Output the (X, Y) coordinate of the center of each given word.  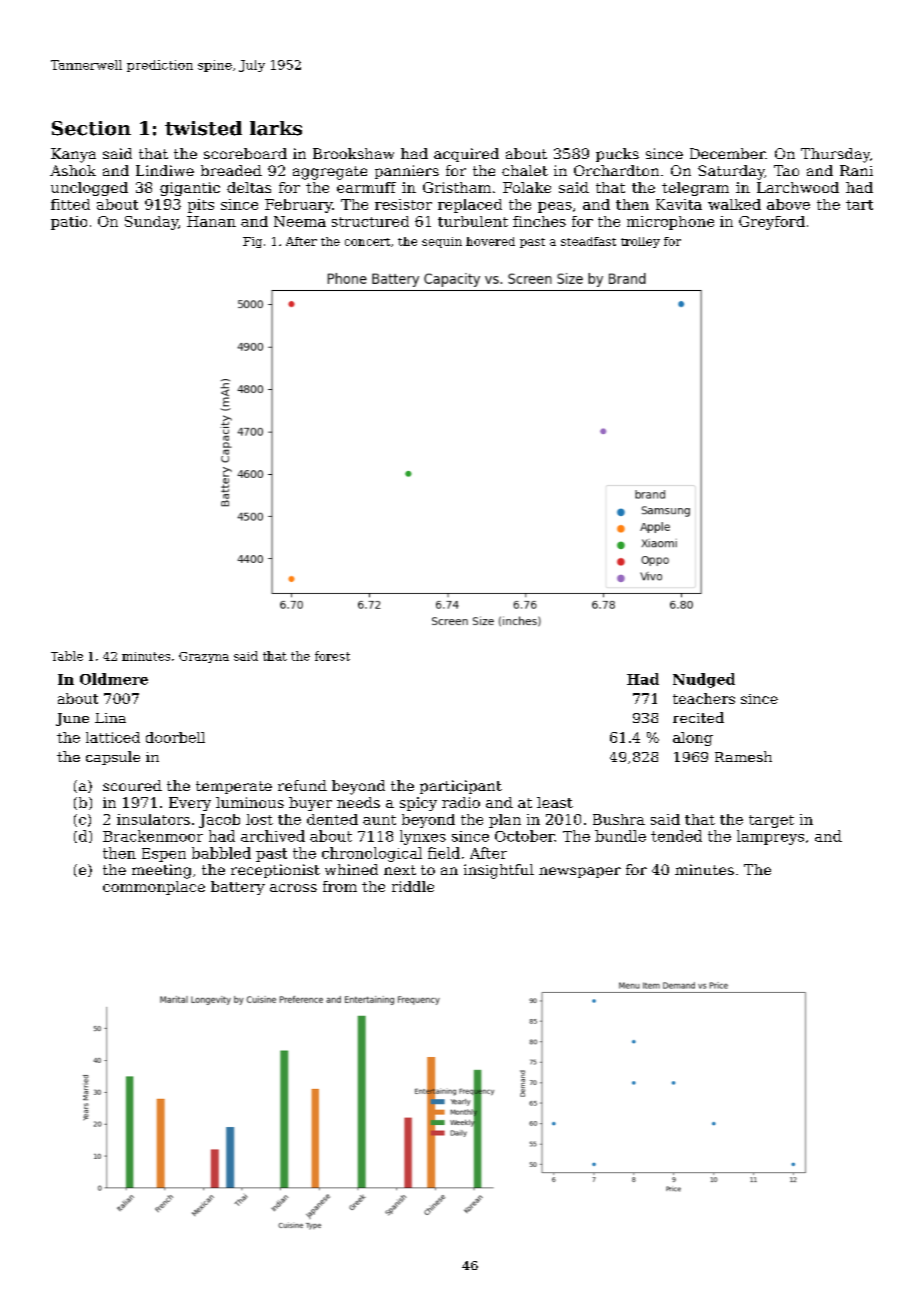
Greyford (772, 223)
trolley (640, 242)
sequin (442, 242)
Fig (252, 242)
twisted (203, 128)
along (693, 739)
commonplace (154, 888)
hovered (490, 241)
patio (69, 223)
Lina (110, 718)
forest (332, 656)
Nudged (704, 680)
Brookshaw (353, 153)
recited (698, 717)
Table (67, 656)
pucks (617, 155)
